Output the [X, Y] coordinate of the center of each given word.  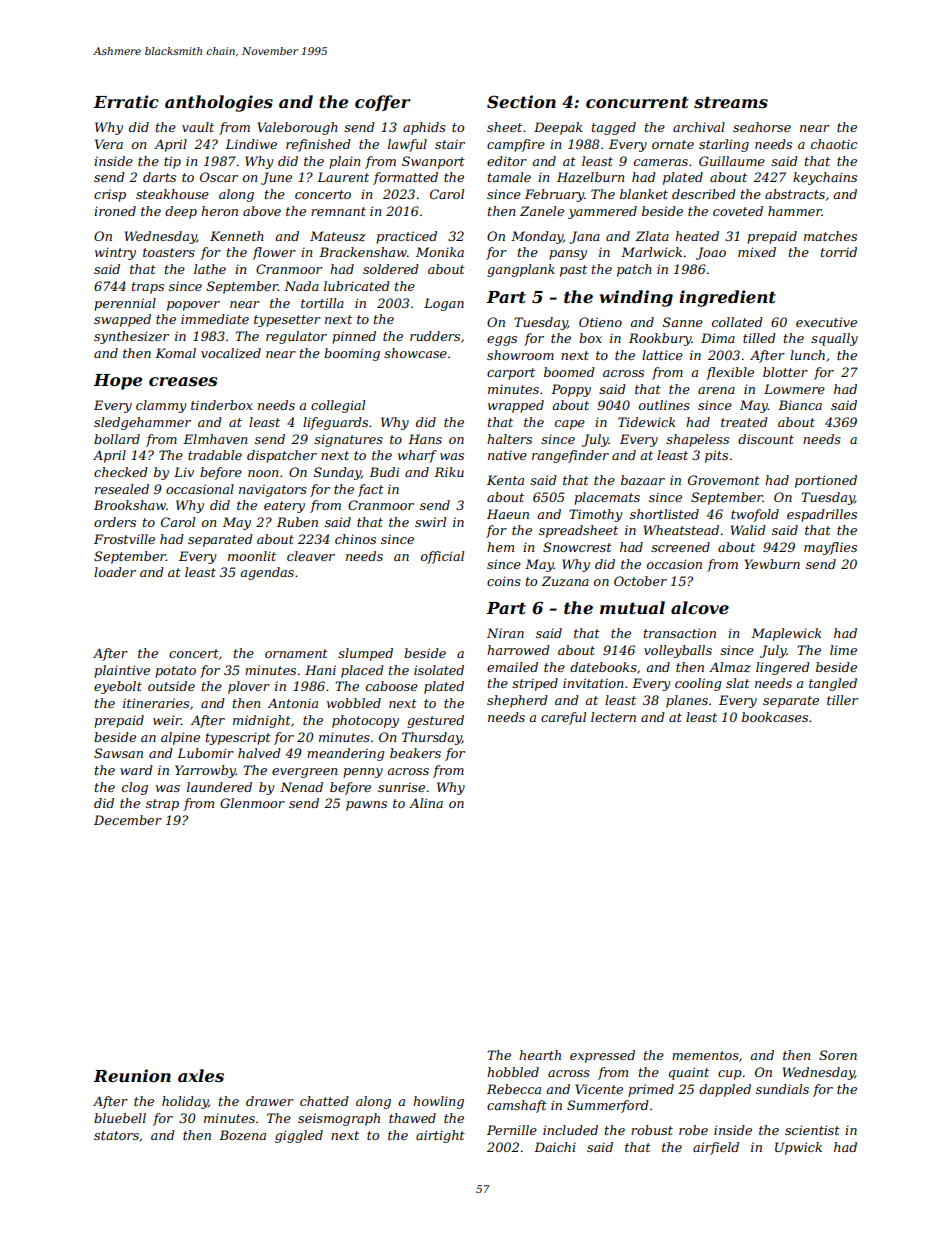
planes [687, 701]
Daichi [555, 1147]
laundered [219, 787]
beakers [415, 753]
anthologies [219, 103]
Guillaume [732, 161]
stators [116, 1135]
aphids [424, 128]
